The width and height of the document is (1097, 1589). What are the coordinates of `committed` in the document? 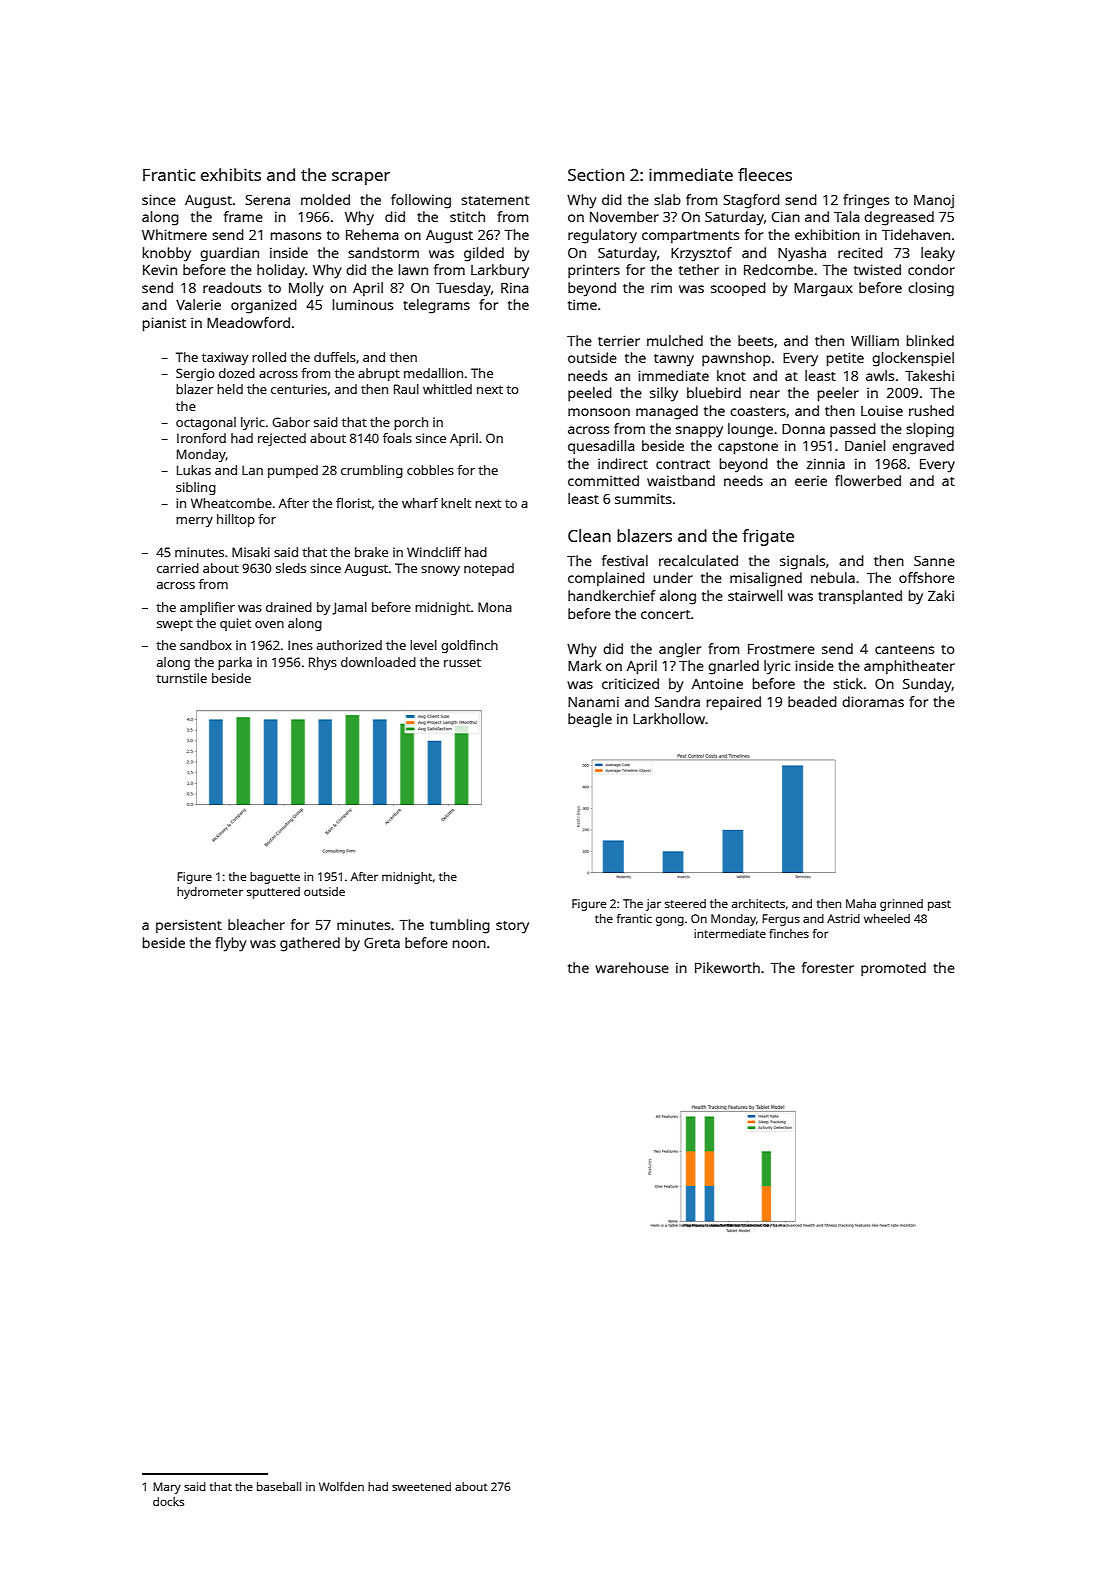 It's located at (603, 480).
